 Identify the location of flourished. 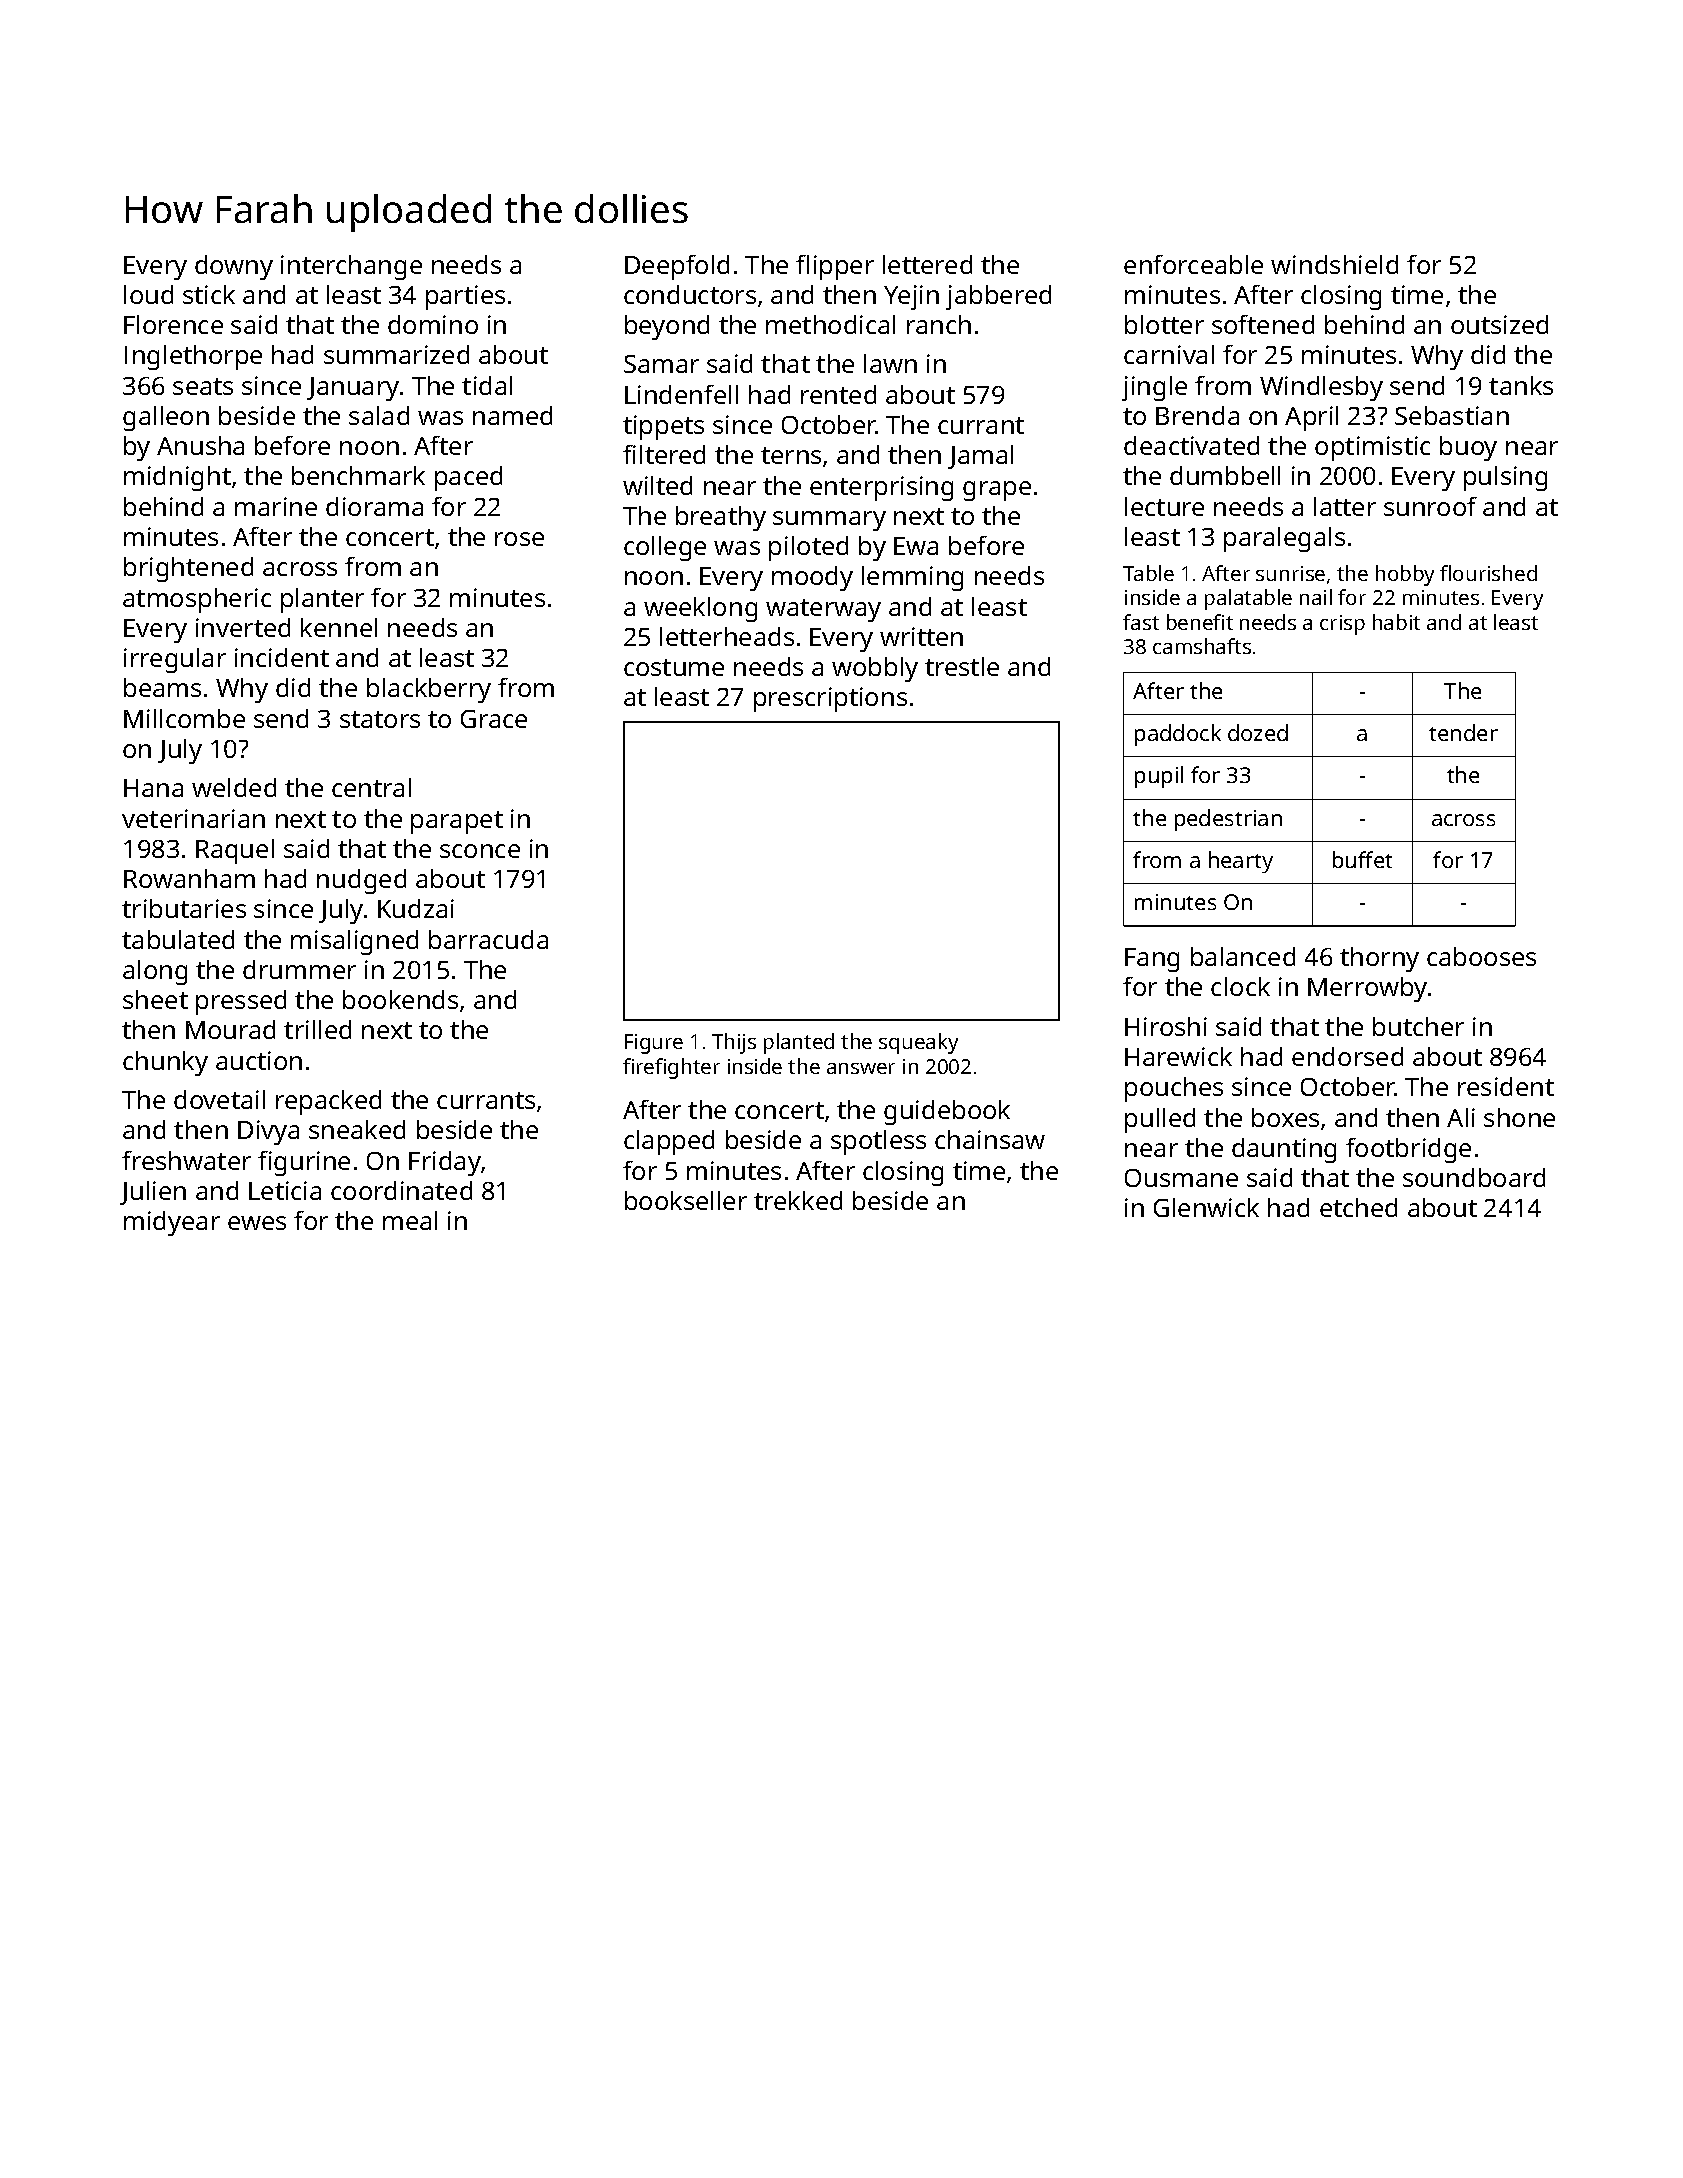
(1488, 573).
